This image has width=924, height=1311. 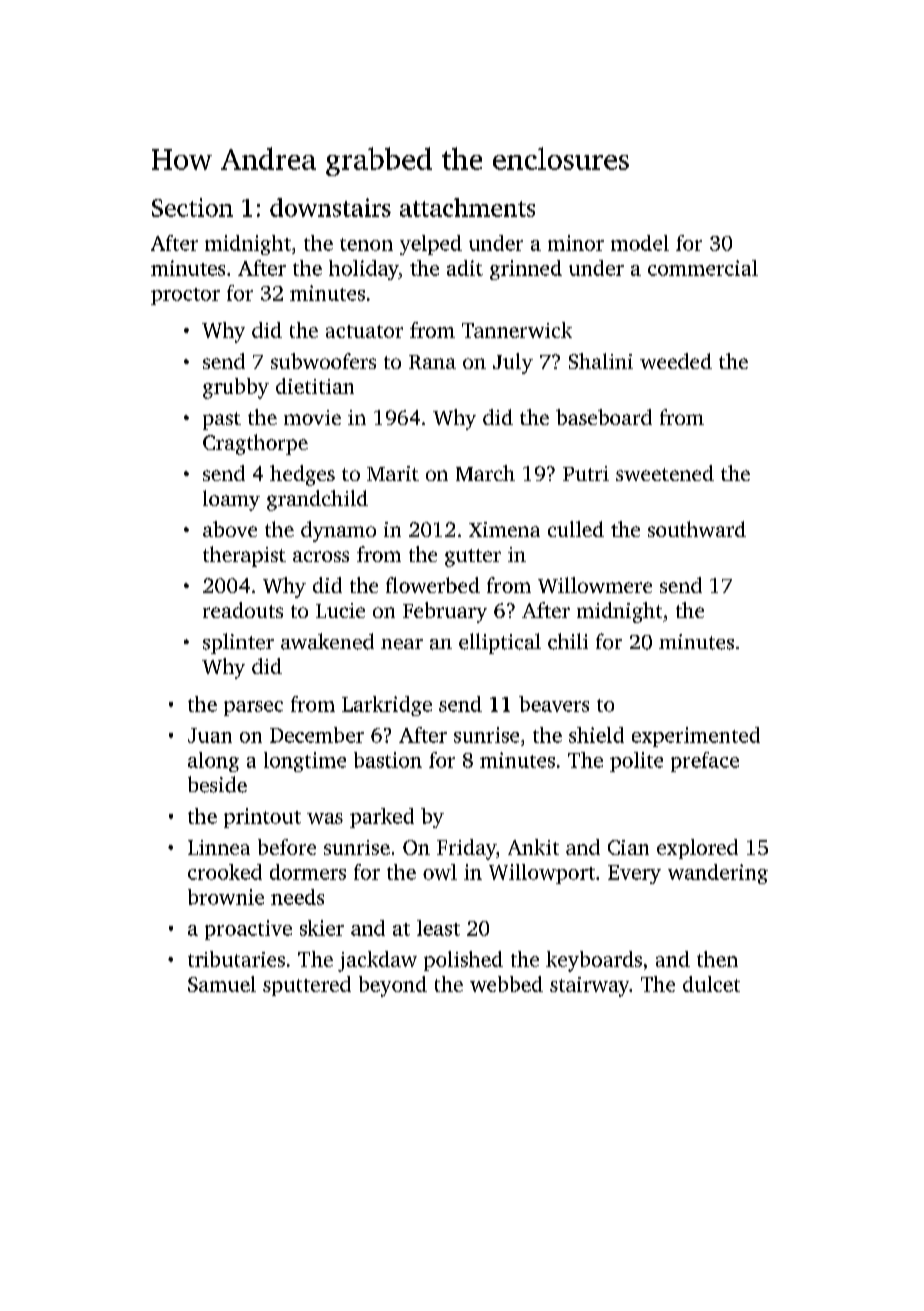 I want to click on weeded, so click(x=676, y=361).
